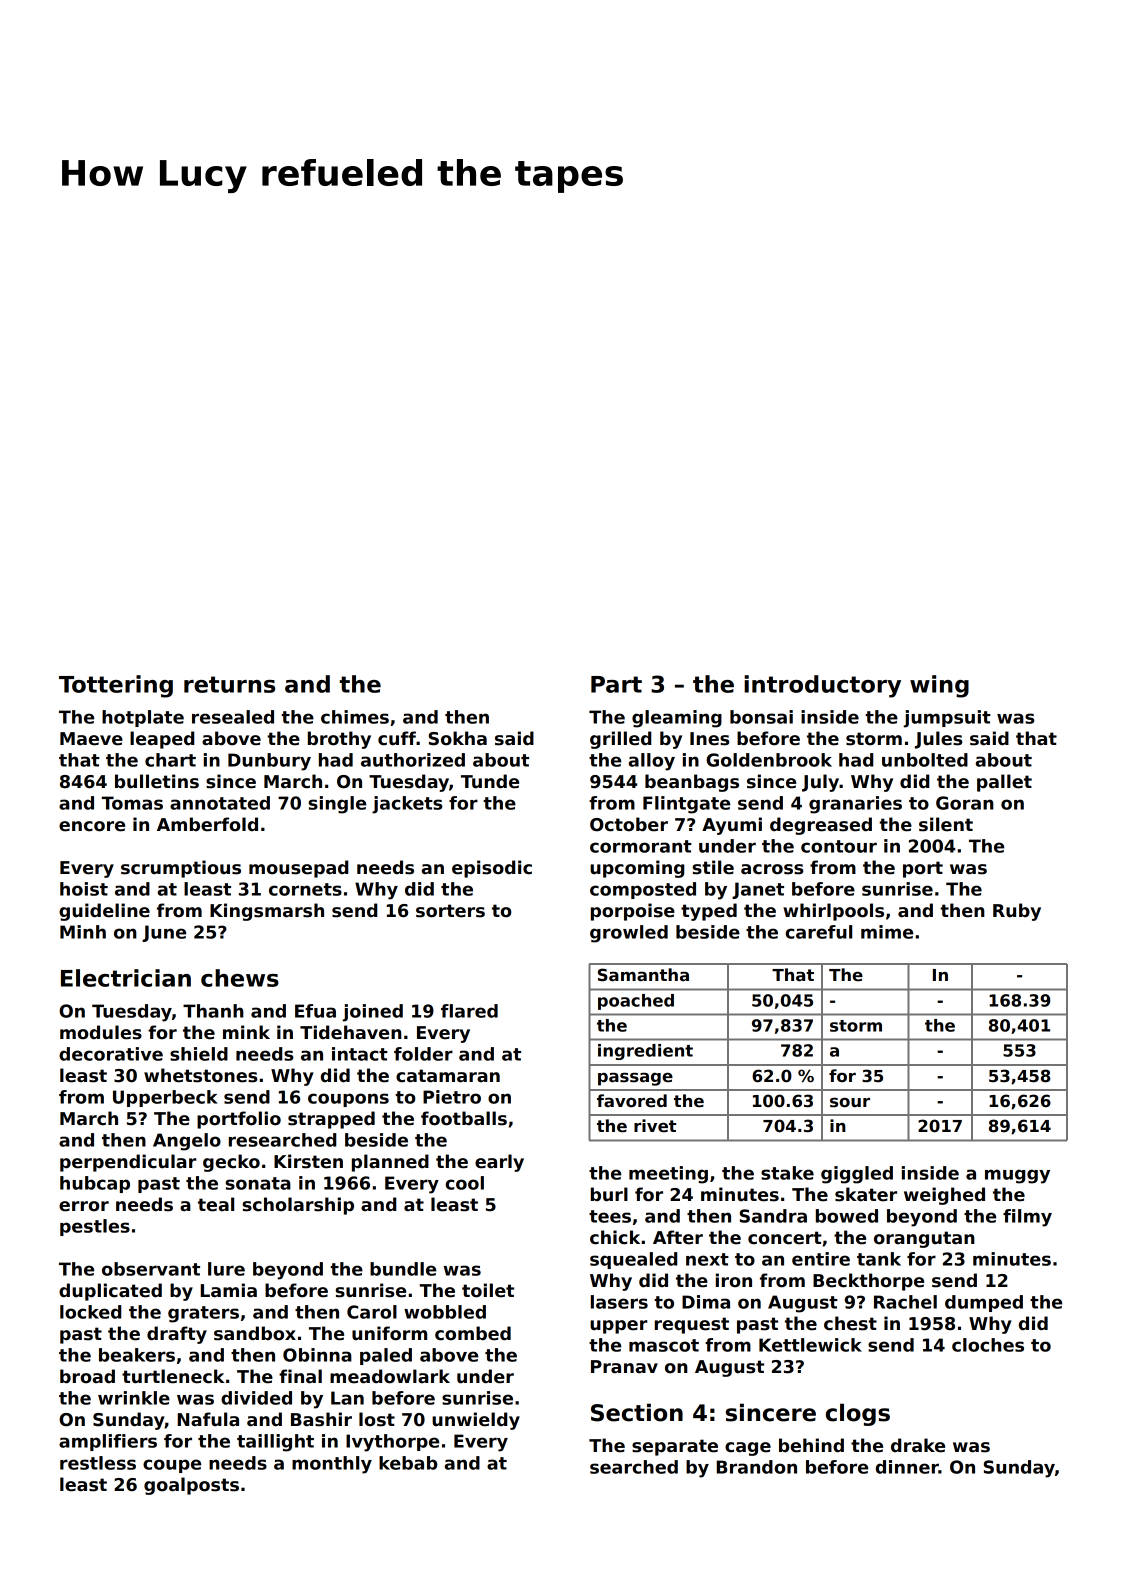 The image size is (1126, 1592). I want to click on Brandon, so click(757, 1467).
